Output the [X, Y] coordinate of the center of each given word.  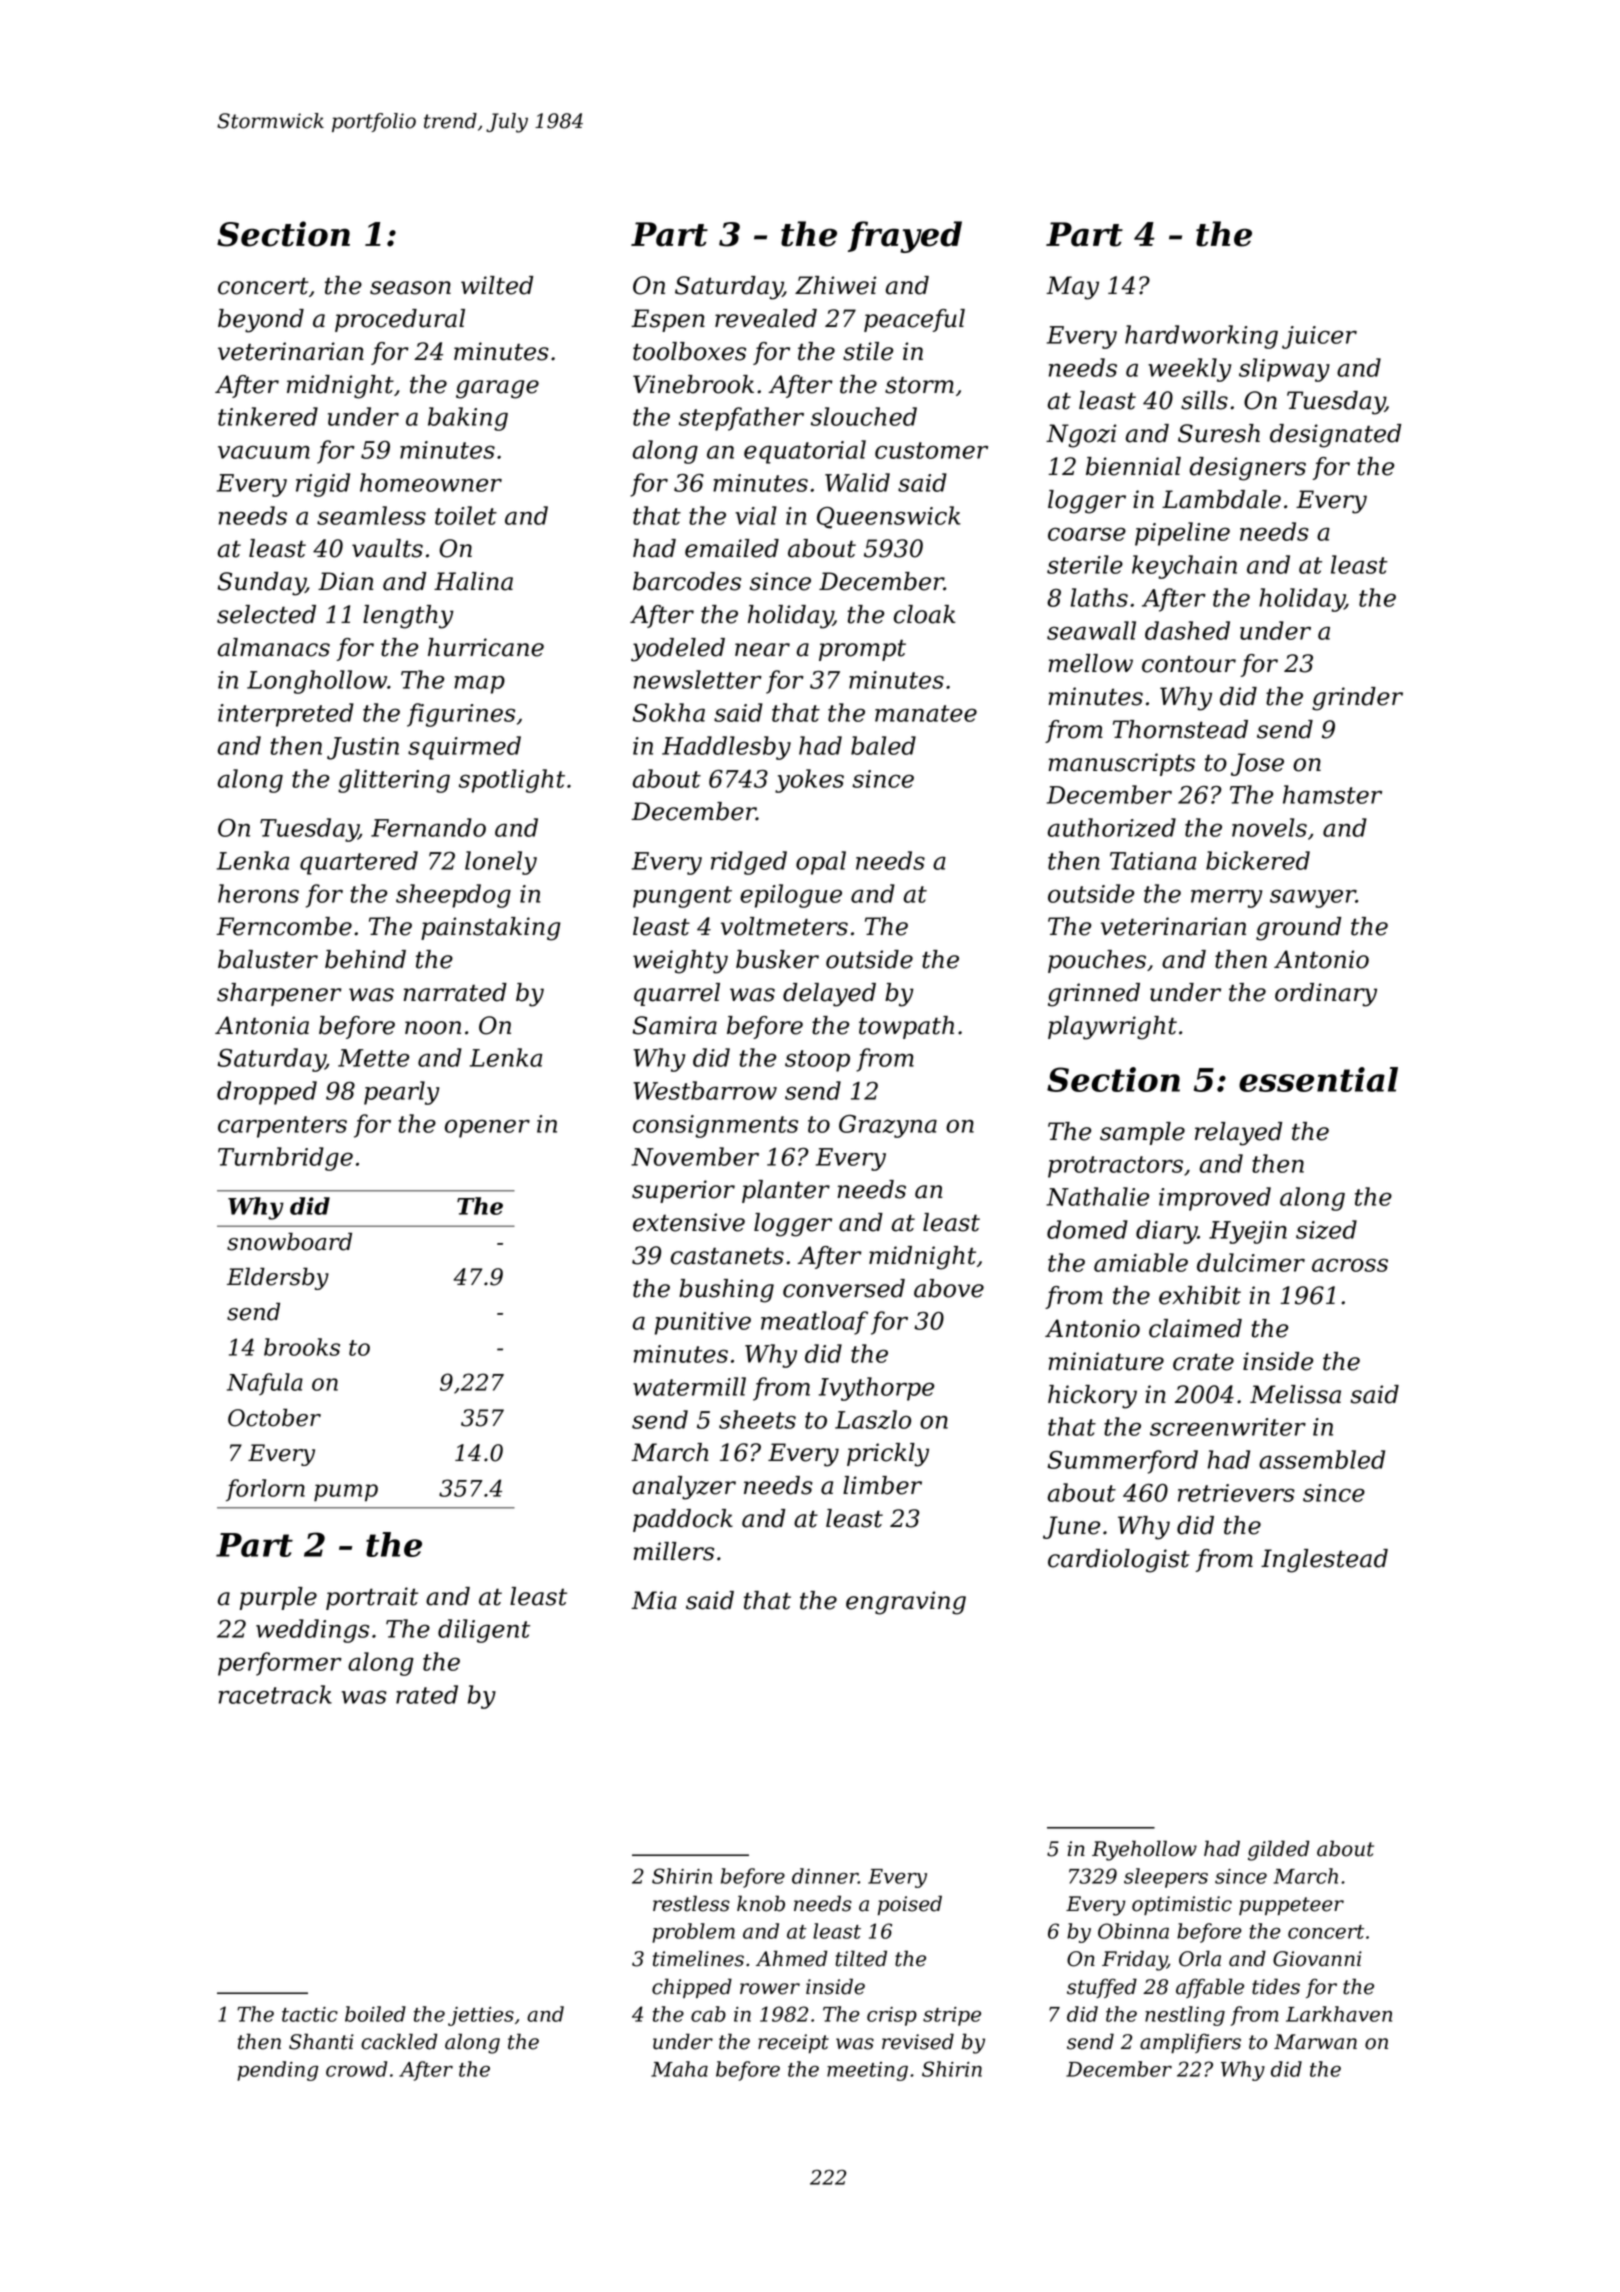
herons [258, 893]
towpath [906, 1027]
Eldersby [278, 1278]
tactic [310, 2014]
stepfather [741, 419]
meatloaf [814, 1323]
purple [278, 1598]
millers [673, 1551]
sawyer [1313, 898]
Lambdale [1221, 499]
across [1350, 1265]
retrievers [1236, 1493]
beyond [261, 321]
